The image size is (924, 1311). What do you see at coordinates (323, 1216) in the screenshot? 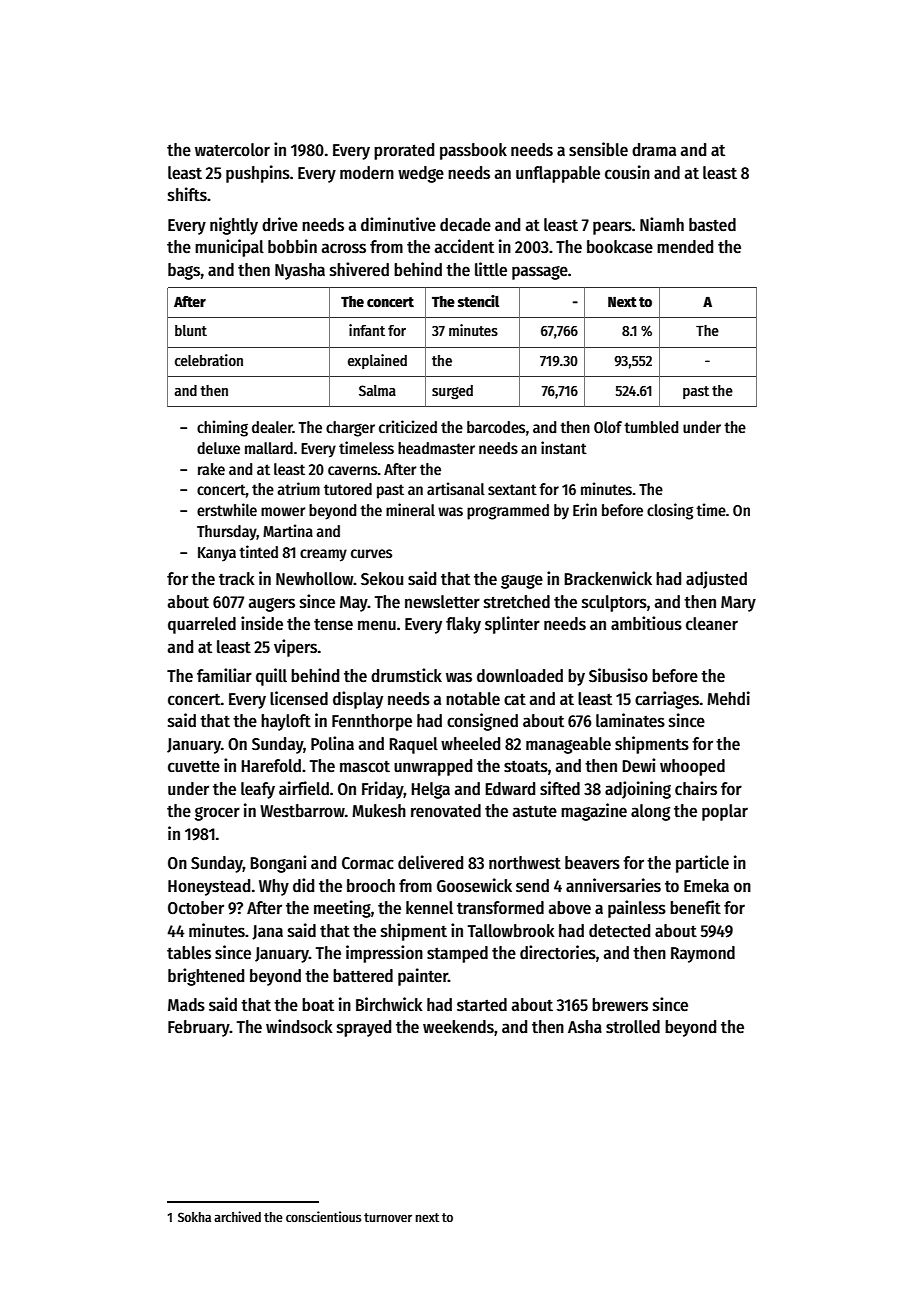
I see `conscientious` at bounding box center [323, 1216].
